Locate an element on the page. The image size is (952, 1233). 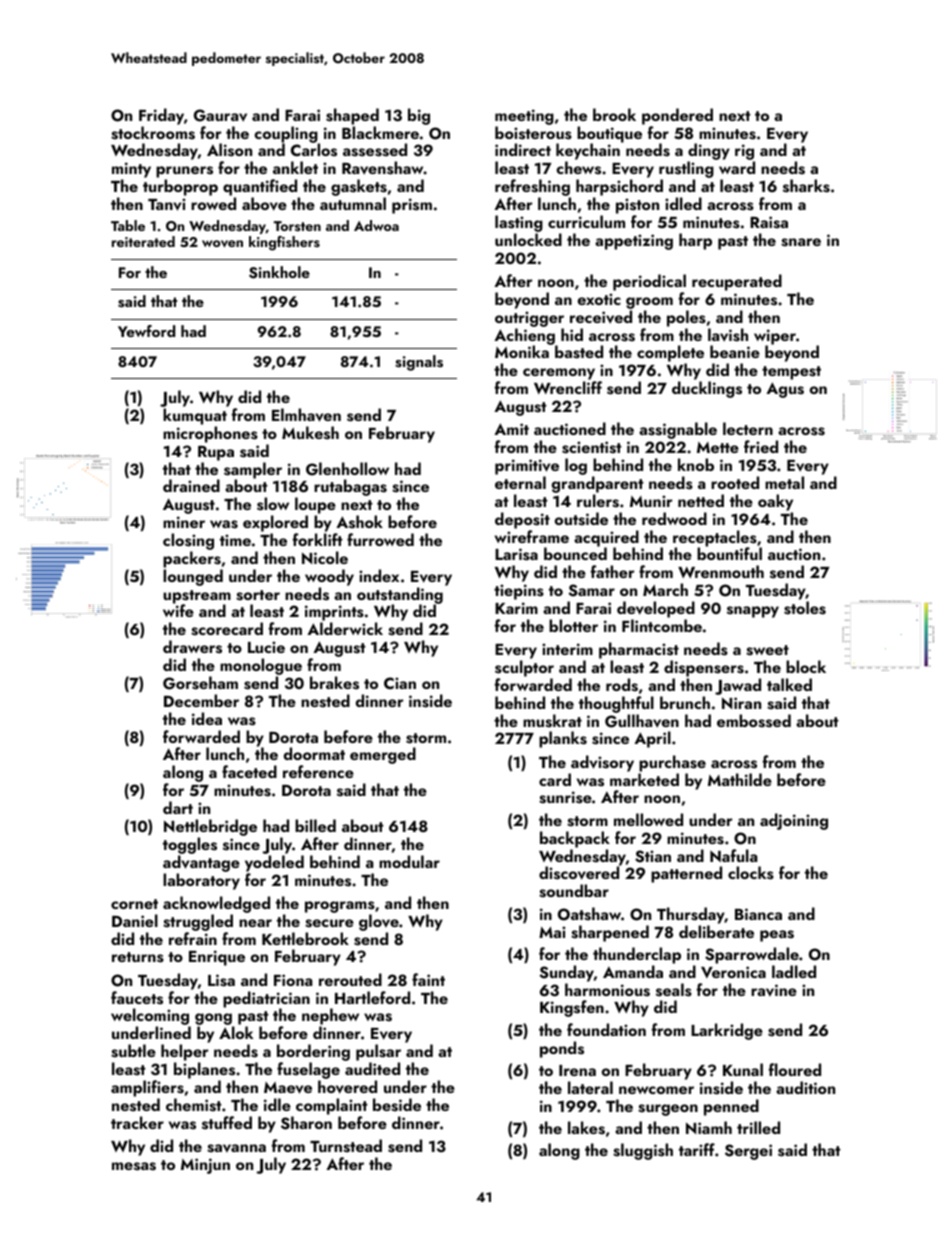
appetizing is located at coordinates (634, 242).
